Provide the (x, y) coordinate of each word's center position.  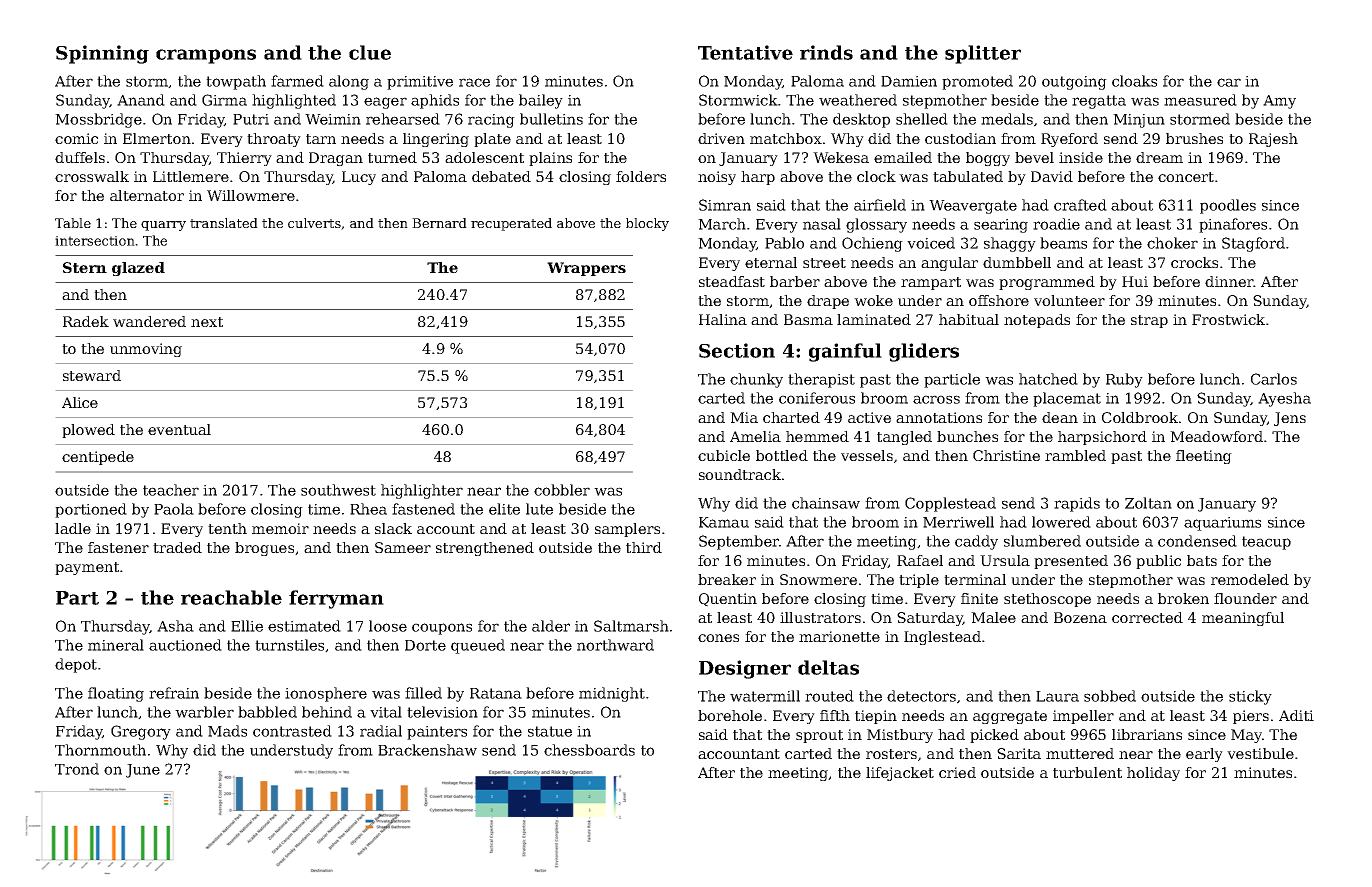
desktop (861, 120)
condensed (1197, 541)
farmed (297, 81)
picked (994, 736)
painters (437, 733)
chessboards (589, 750)
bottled (782, 455)
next (207, 322)
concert (1186, 177)
